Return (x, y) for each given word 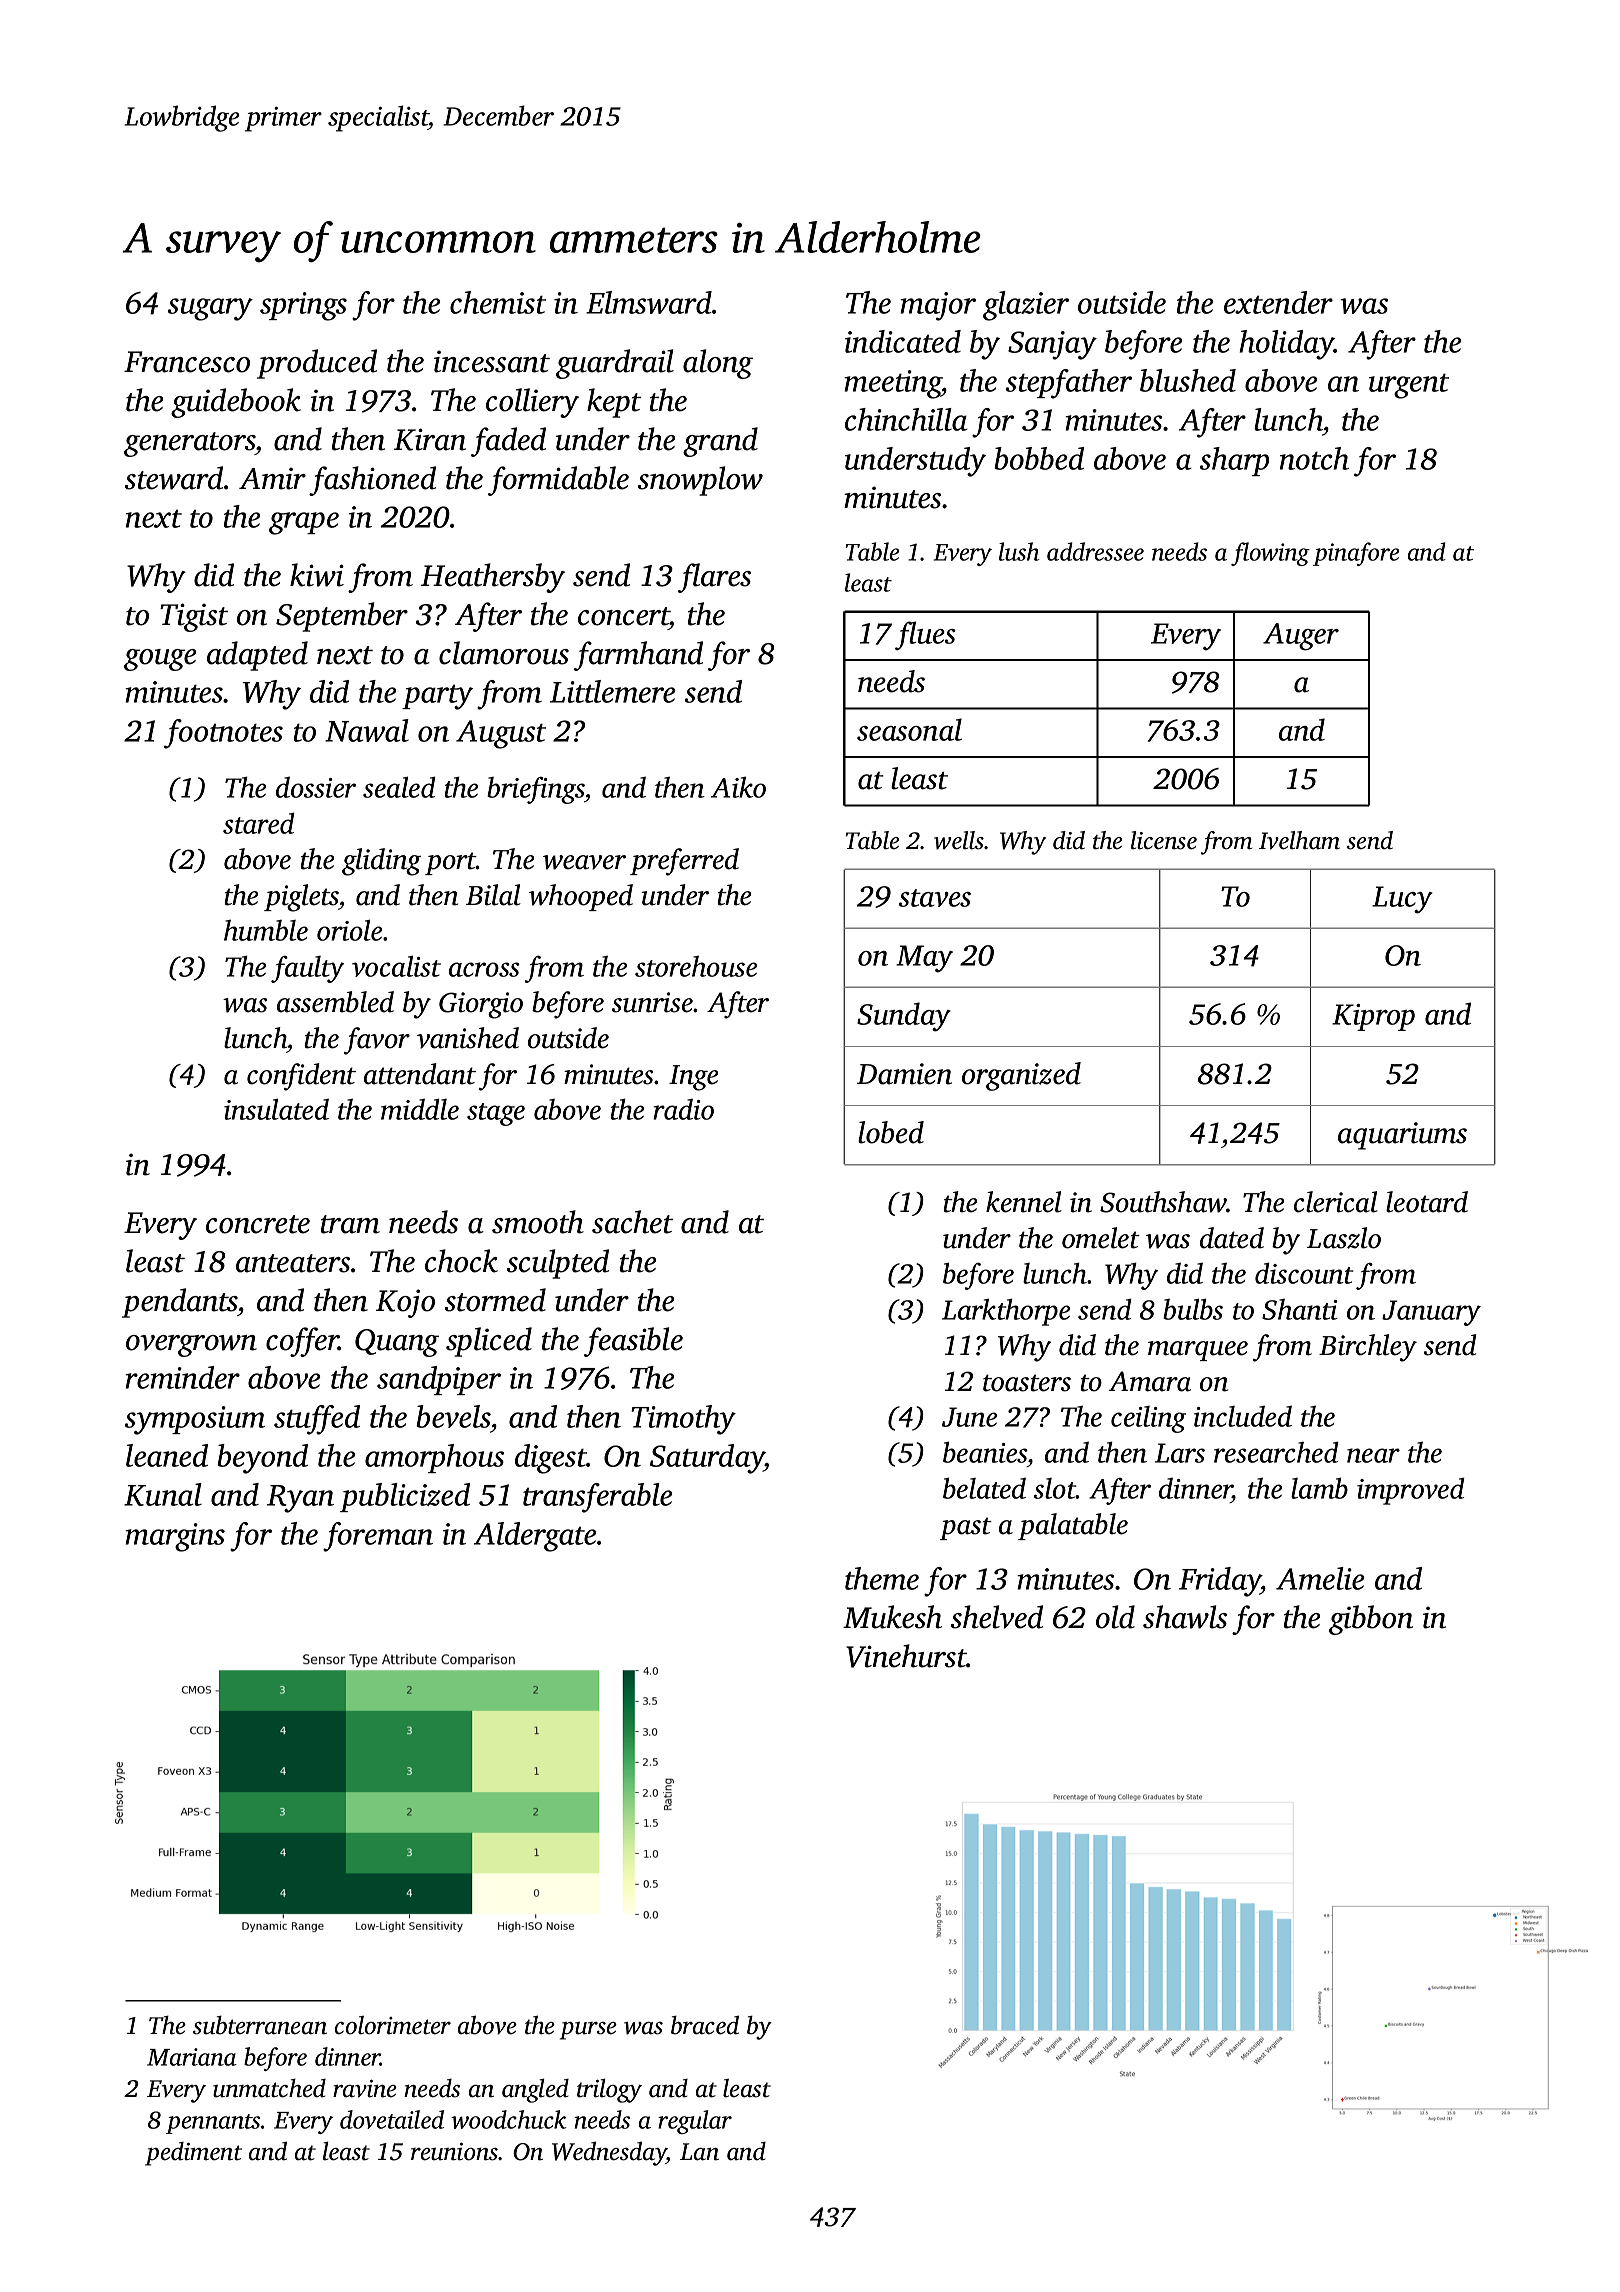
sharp (1234, 461)
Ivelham (1299, 840)
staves (935, 898)
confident (301, 1077)
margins (175, 1537)
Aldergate (535, 1537)
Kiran (430, 439)
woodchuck (509, 2119)
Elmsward (649, 302)
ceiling (1148, 1419)
